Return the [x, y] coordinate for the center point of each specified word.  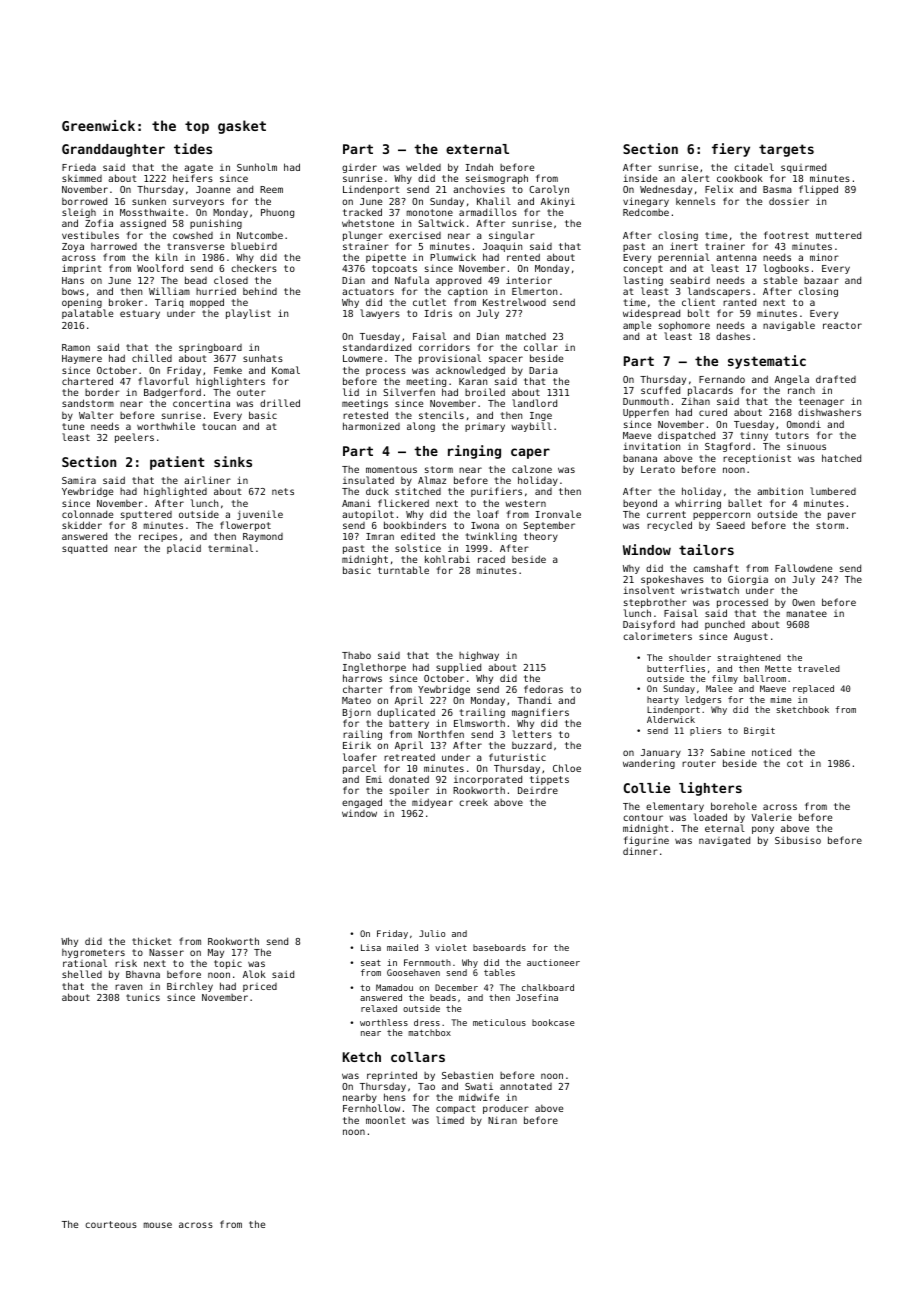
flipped [818, 190]
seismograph [497, 179]
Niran [502, 1120]
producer [506, 1109]
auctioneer [553, 962]
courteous [111, 1224]
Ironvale [558, 514]
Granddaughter [113, 150]
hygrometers [93, 953]
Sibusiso [798, 840]
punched [725, 625]
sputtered [146, 515]
